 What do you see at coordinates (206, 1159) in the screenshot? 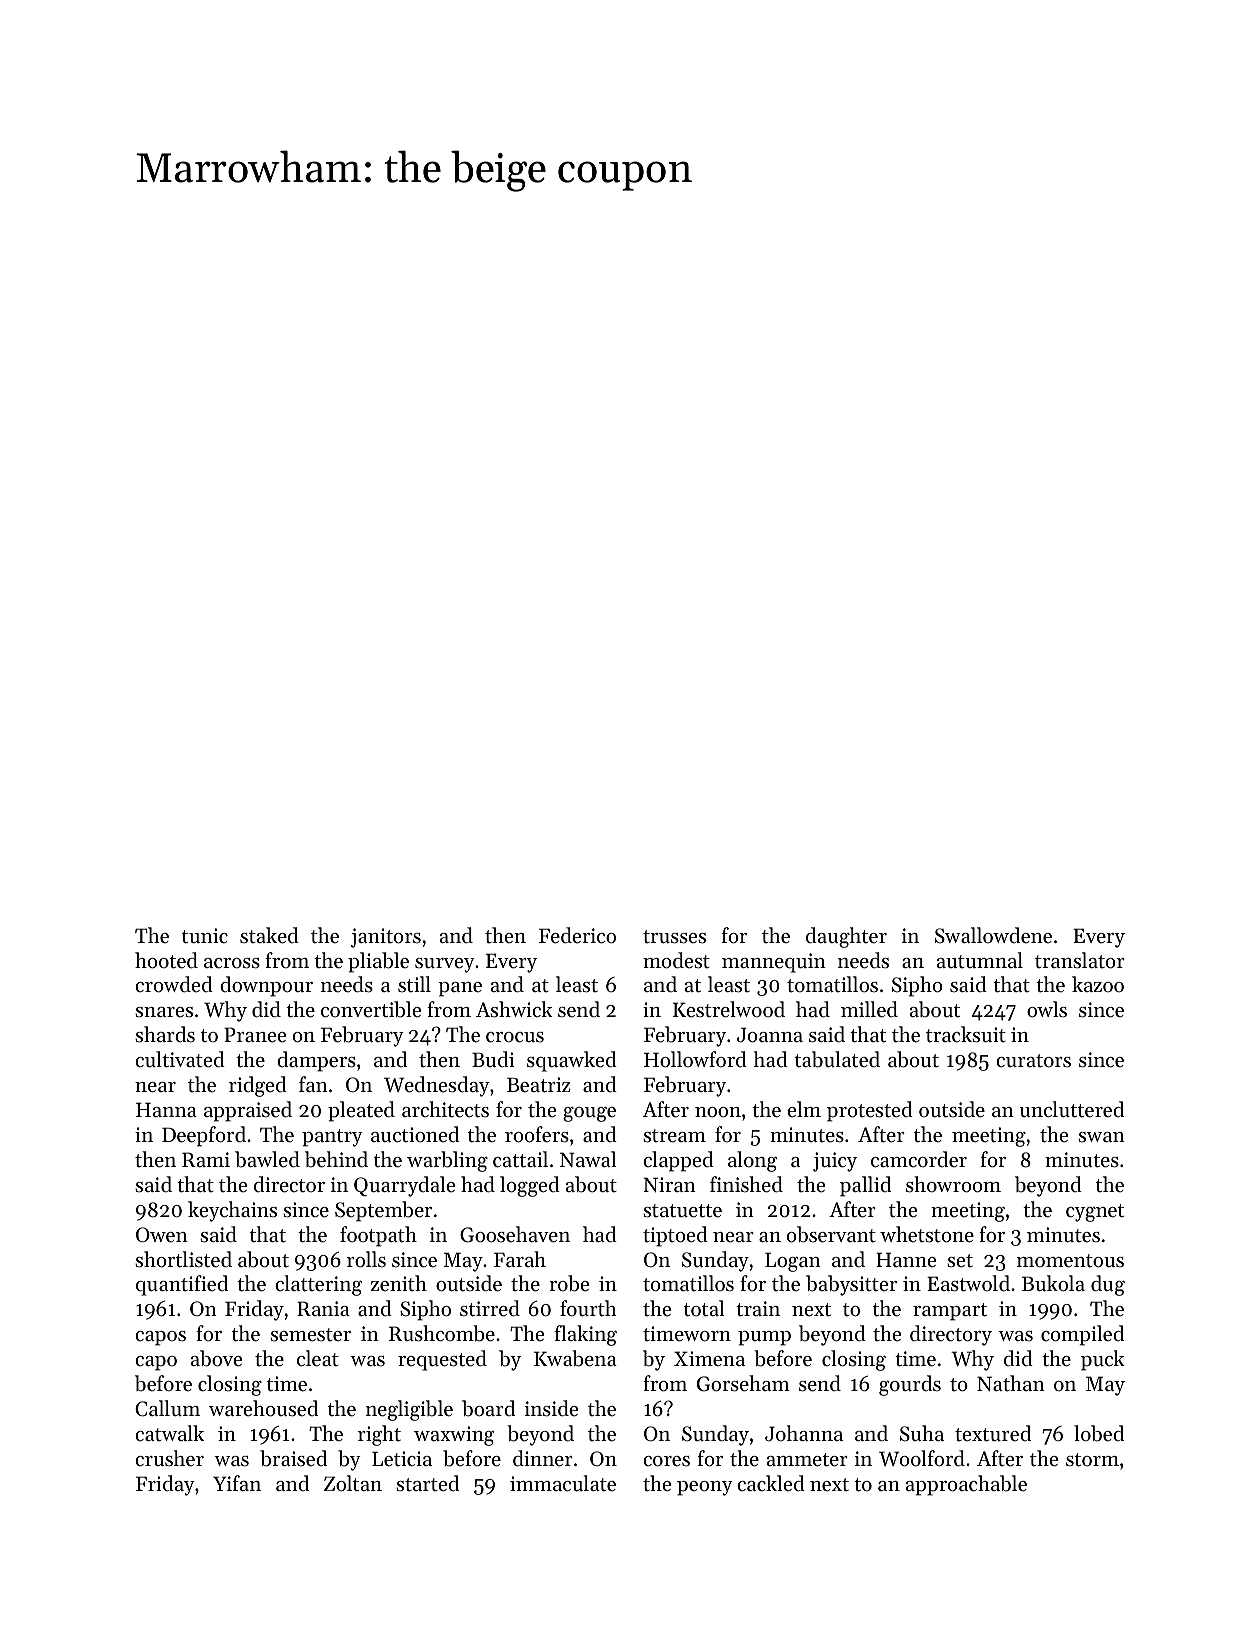
I see `Rami` at bounding box center [206, 1159].
